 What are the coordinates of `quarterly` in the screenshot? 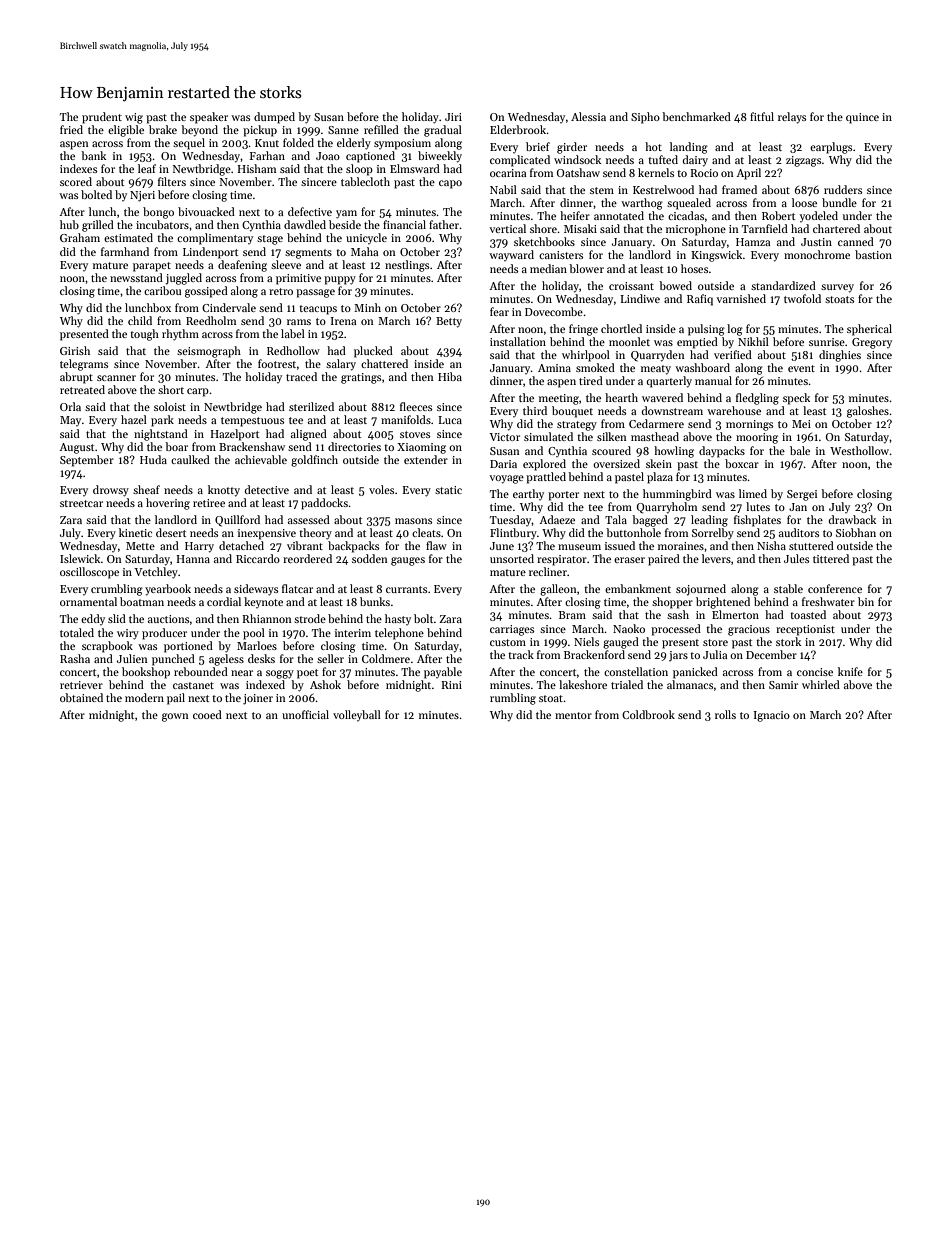 It's located at (669, 382).
